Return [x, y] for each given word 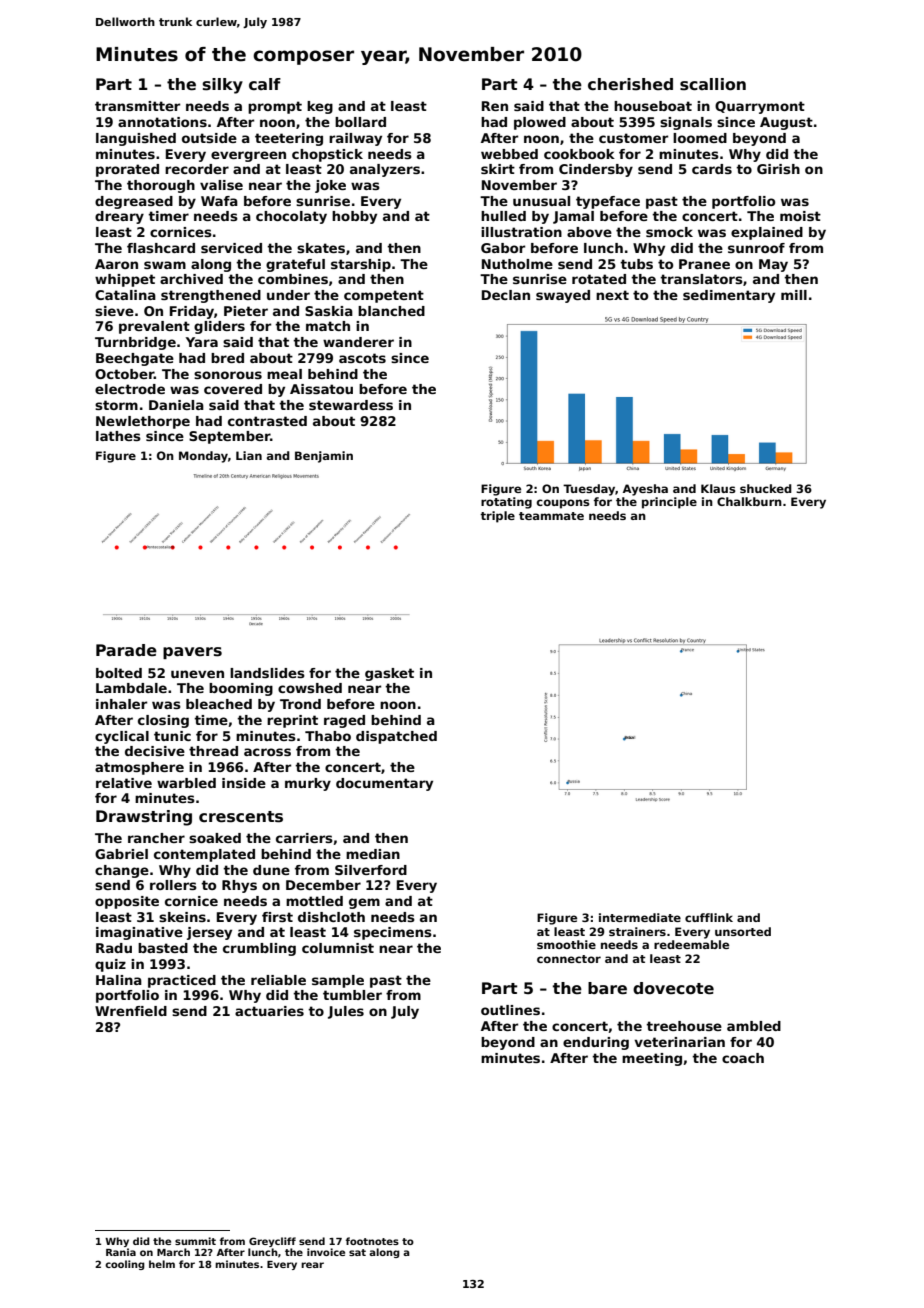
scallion [713, 84]
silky [223, 86]
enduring [596, 1043]
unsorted [743, 931]
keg [320, 107]
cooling [125, 1265]
